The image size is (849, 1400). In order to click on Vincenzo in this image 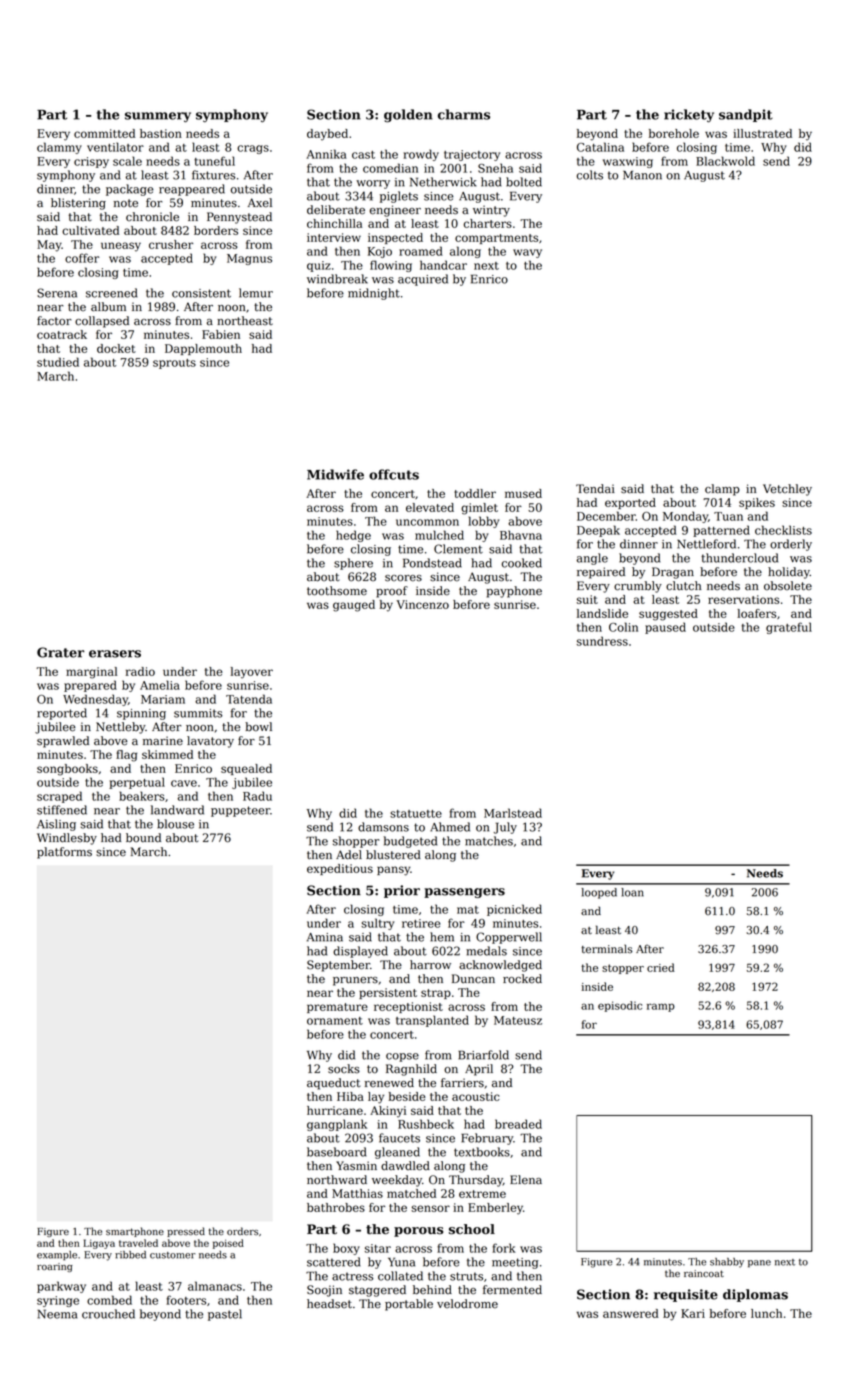, I will do `click(422, 604)`.
